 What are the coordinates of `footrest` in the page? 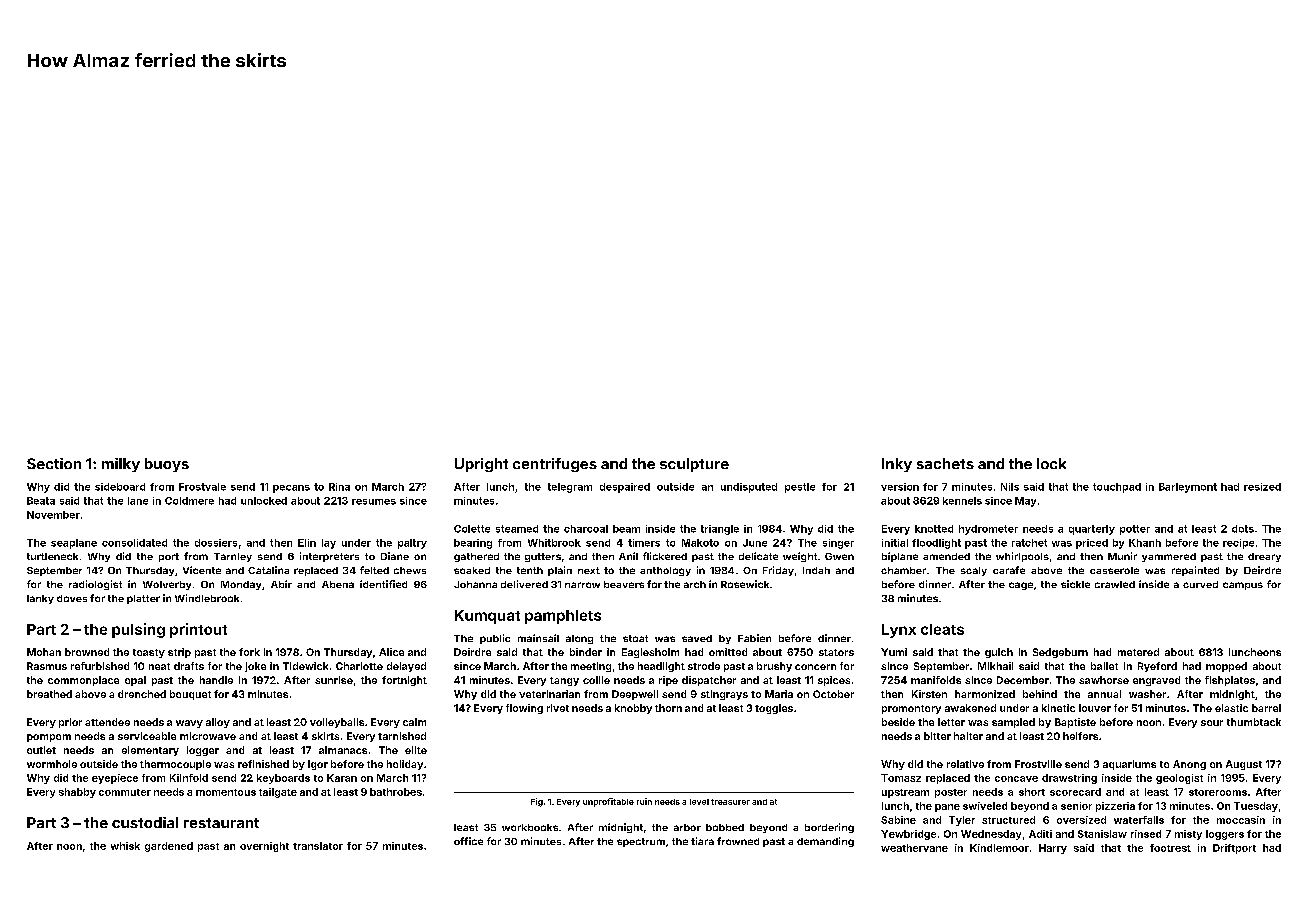 It's located at (1170, 848).
